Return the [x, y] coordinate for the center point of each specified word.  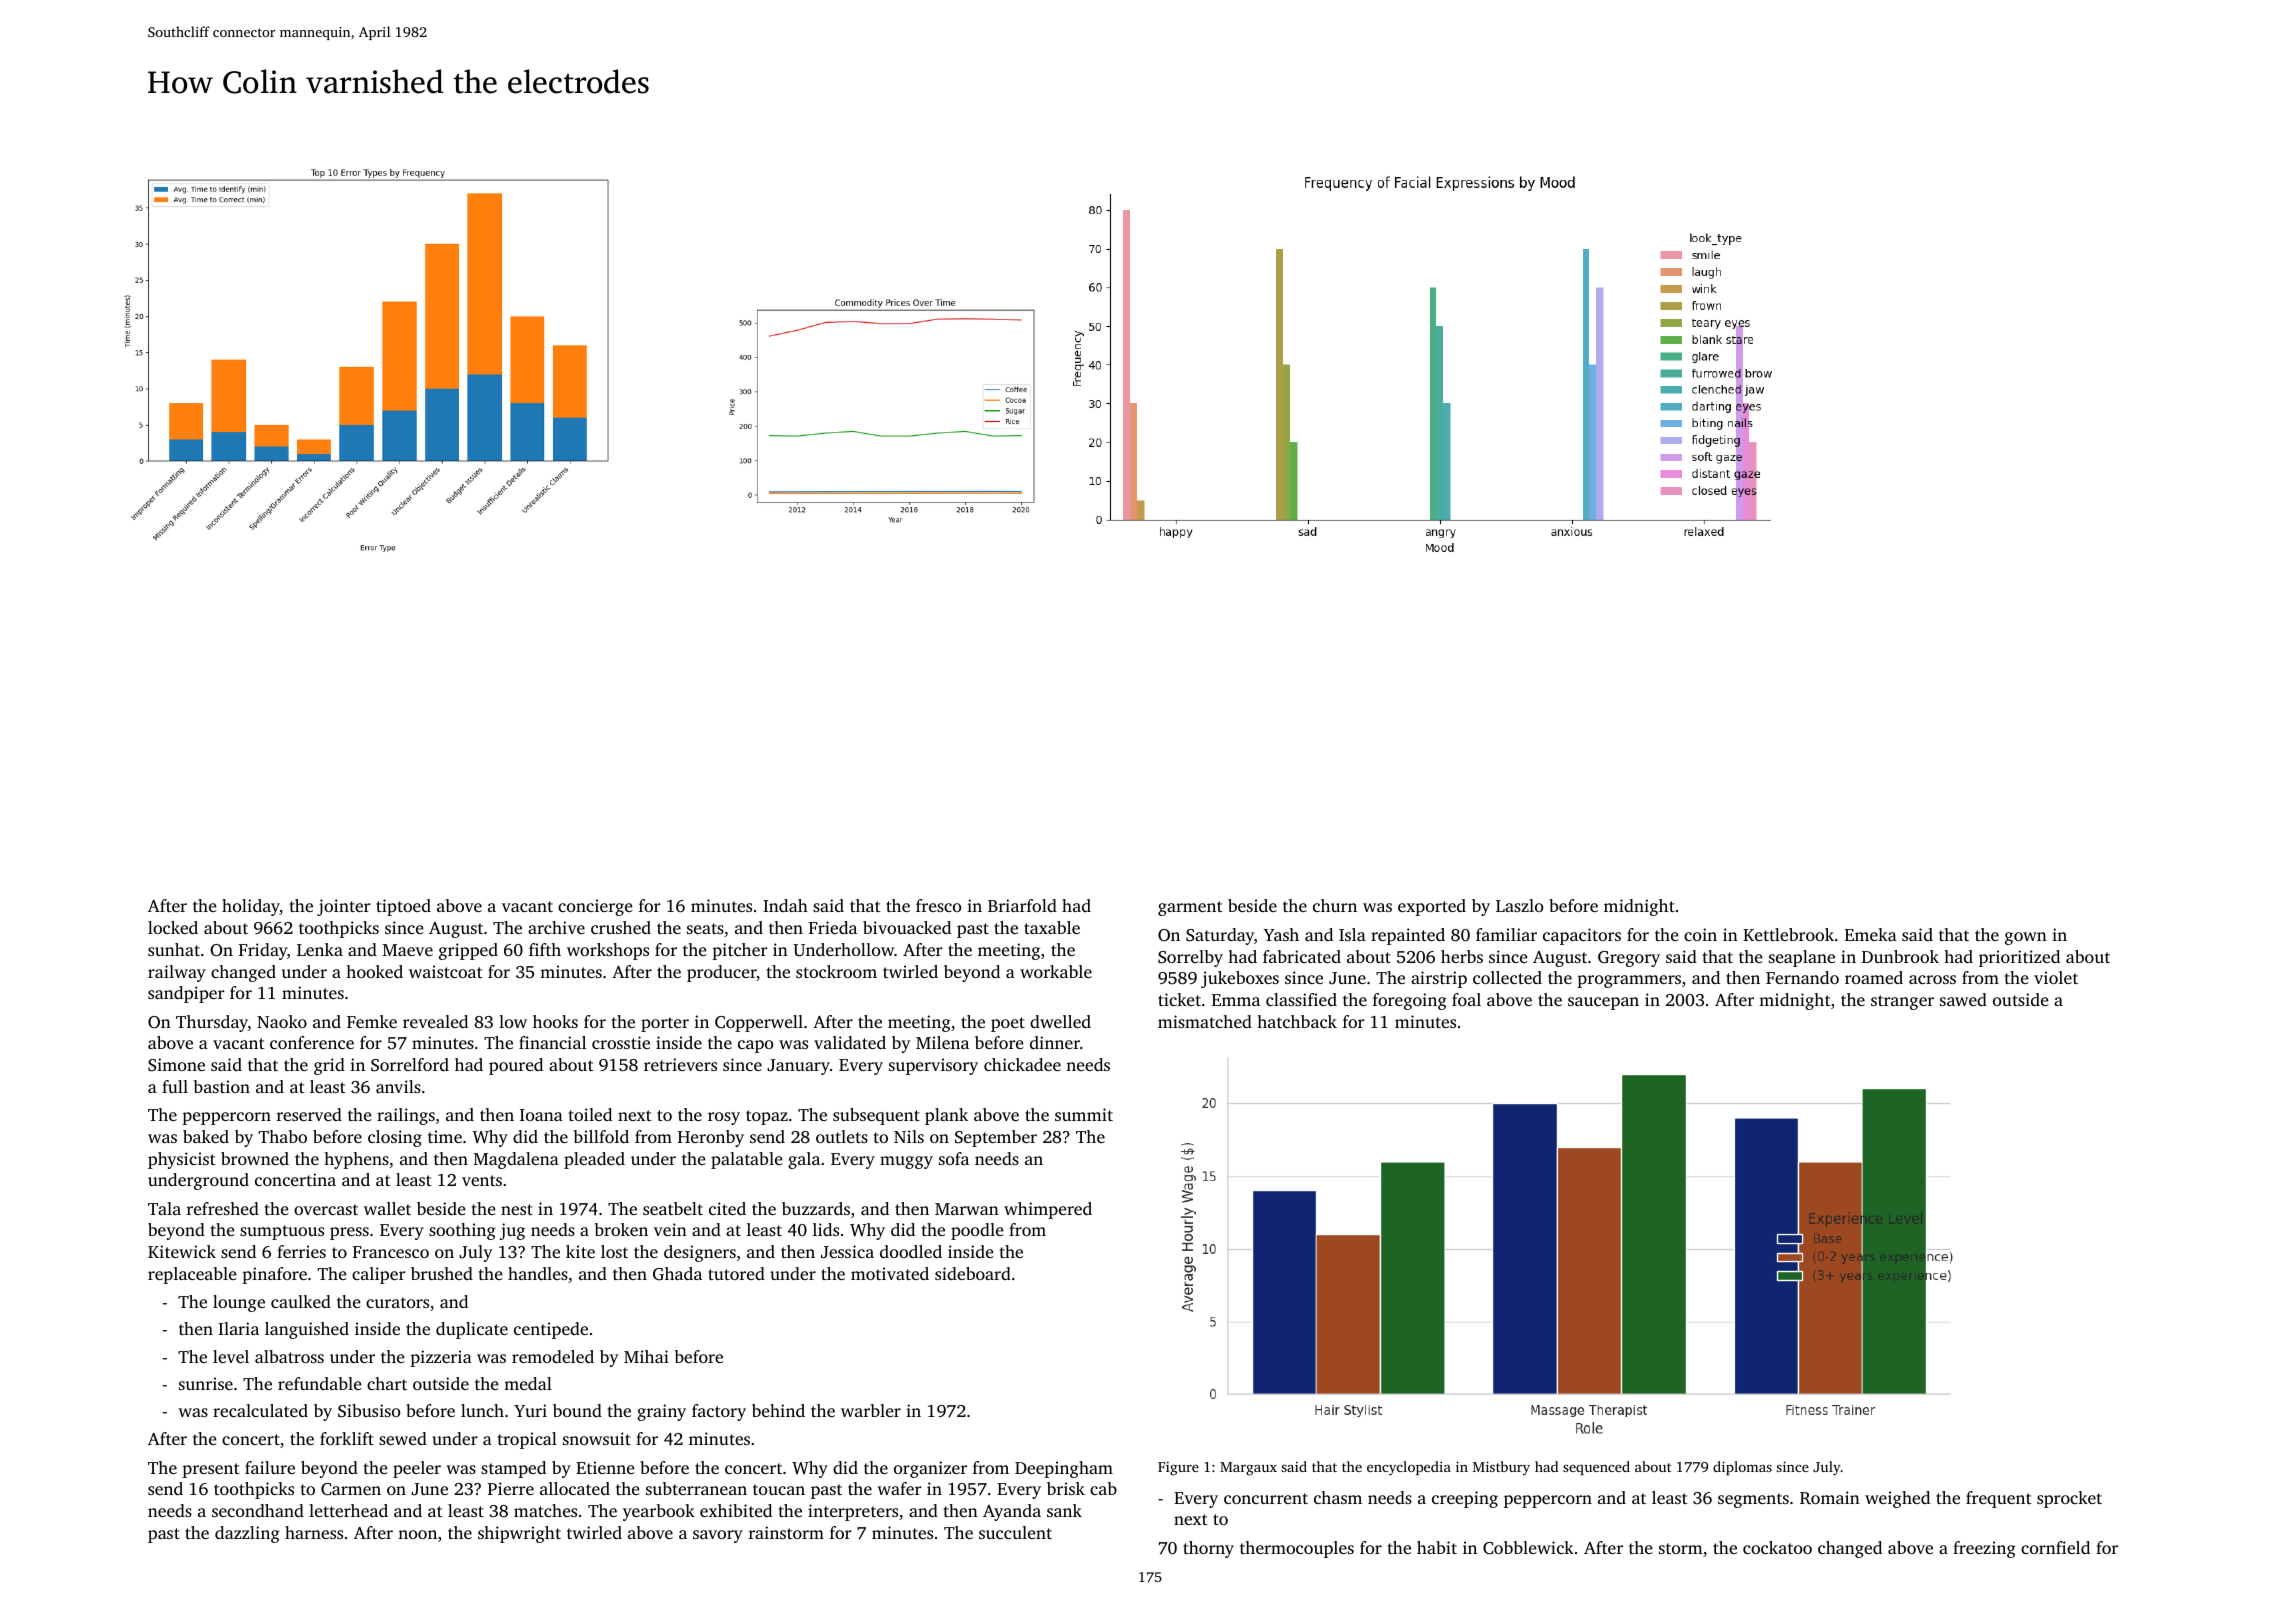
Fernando [1802, 977]
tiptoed [403, 907]
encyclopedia [1409, 1468]
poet [1008, 1024]
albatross [289, 1356]
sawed [1963, 999]
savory [718, 1536]
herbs [1462, 956]
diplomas [1742, 1468]
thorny [1208, 1549]
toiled [590, 1114]
